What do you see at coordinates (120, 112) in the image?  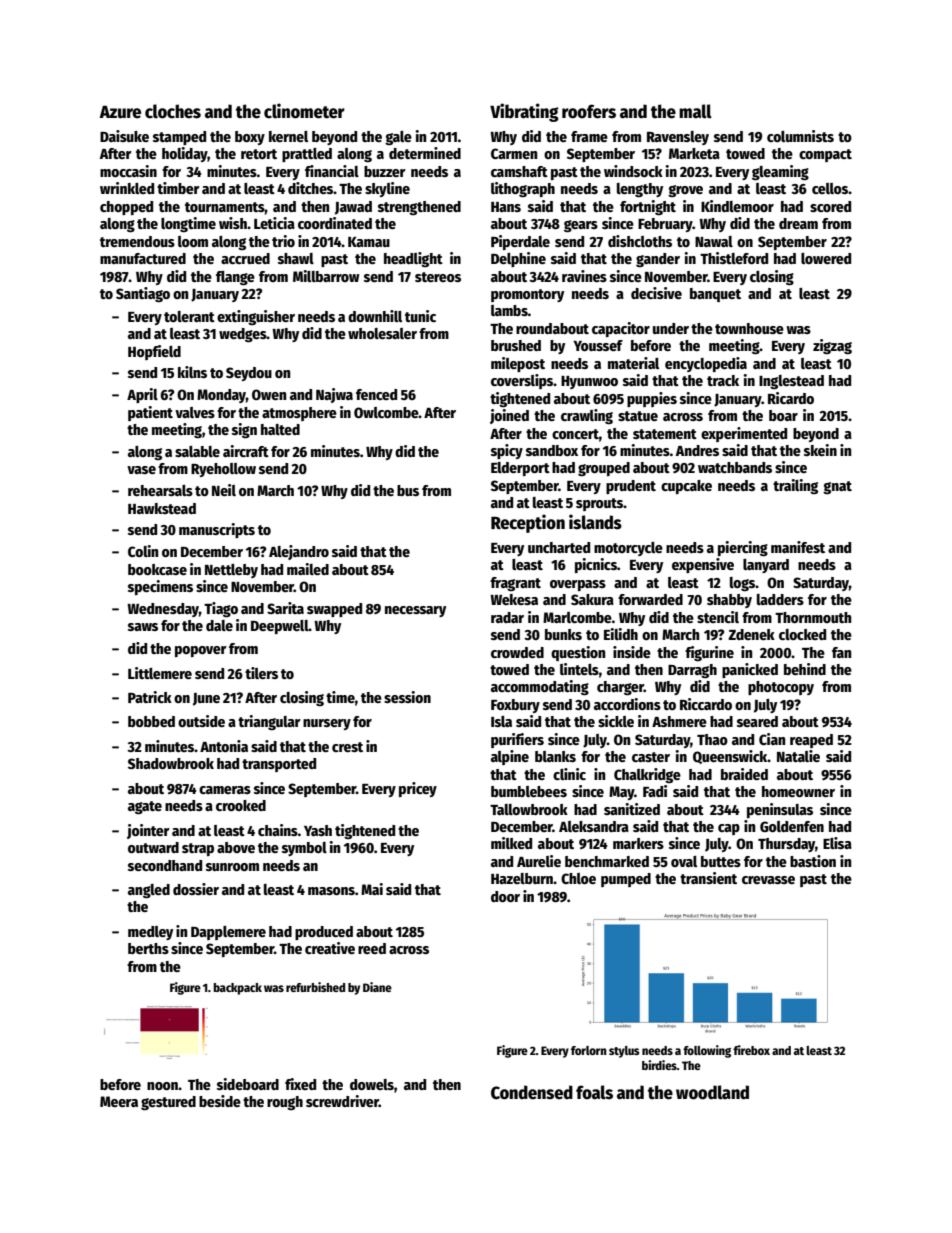 I see `Azure` at bounding box center [120, 112].
